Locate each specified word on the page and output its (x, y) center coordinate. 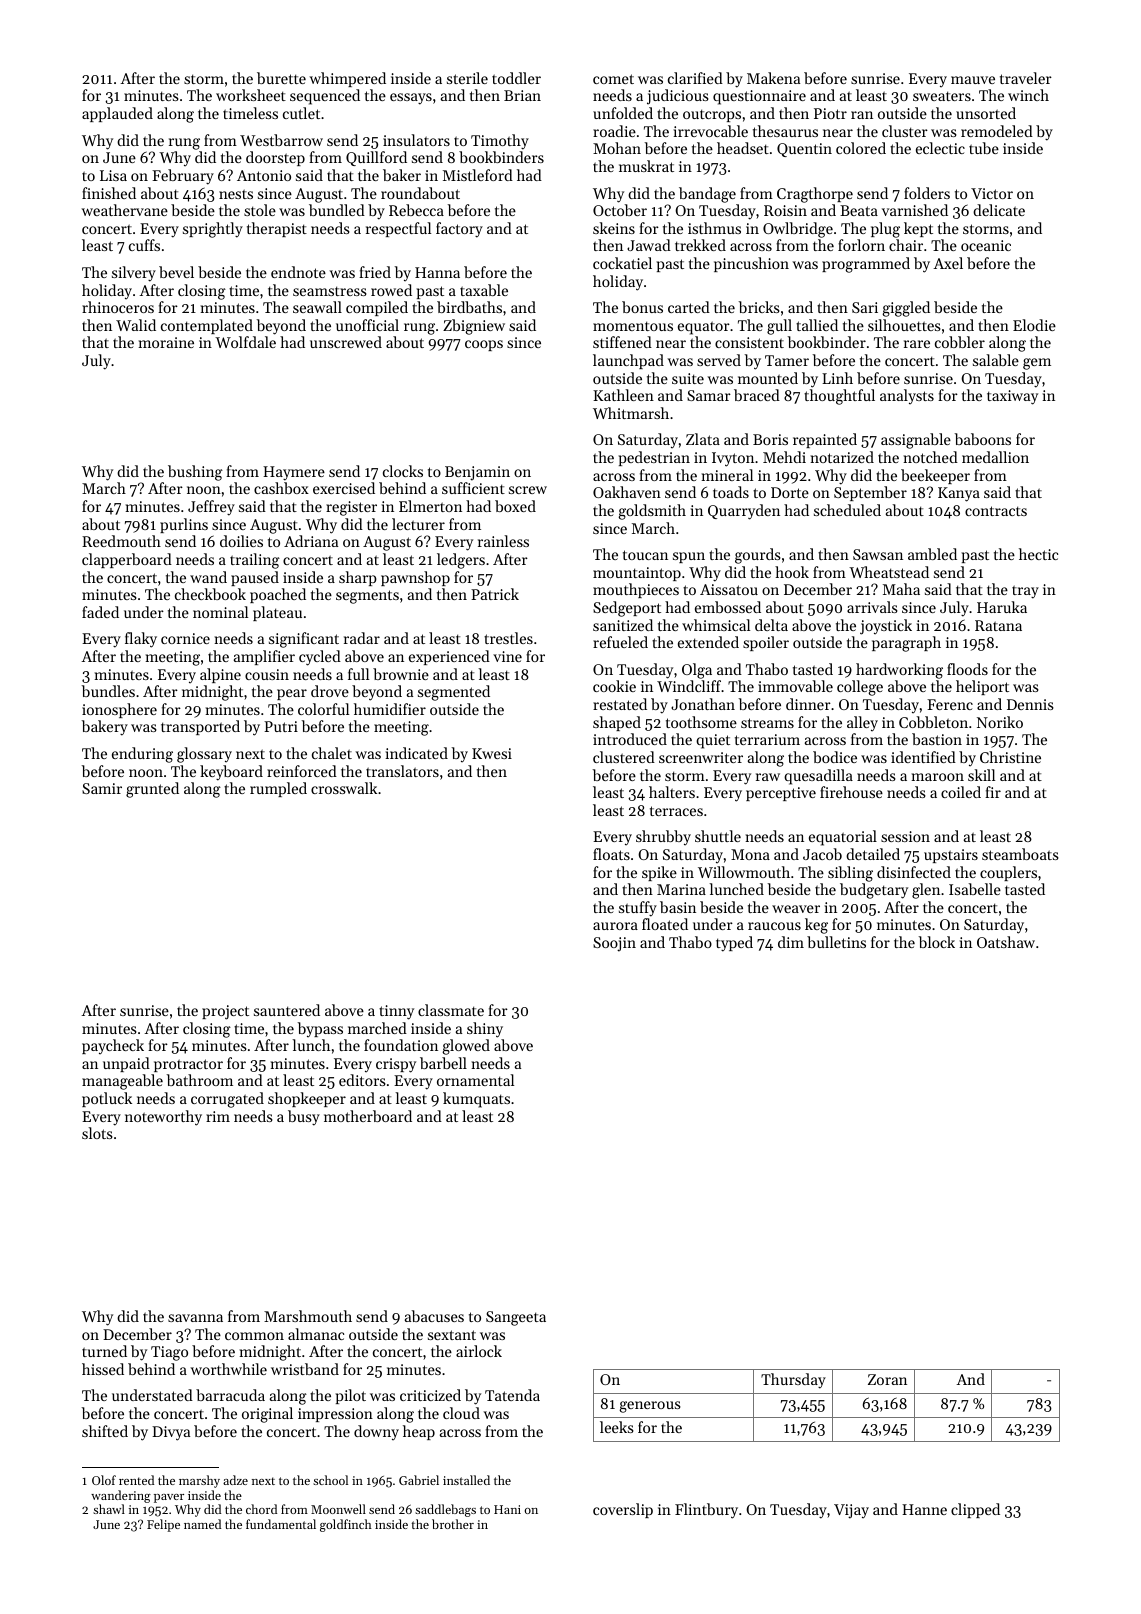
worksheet (251, 95)
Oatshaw (1006, 942)
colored (861, 148)
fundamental (281, 1524)
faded (100, 612)
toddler (516, 78)
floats (611, 854)
